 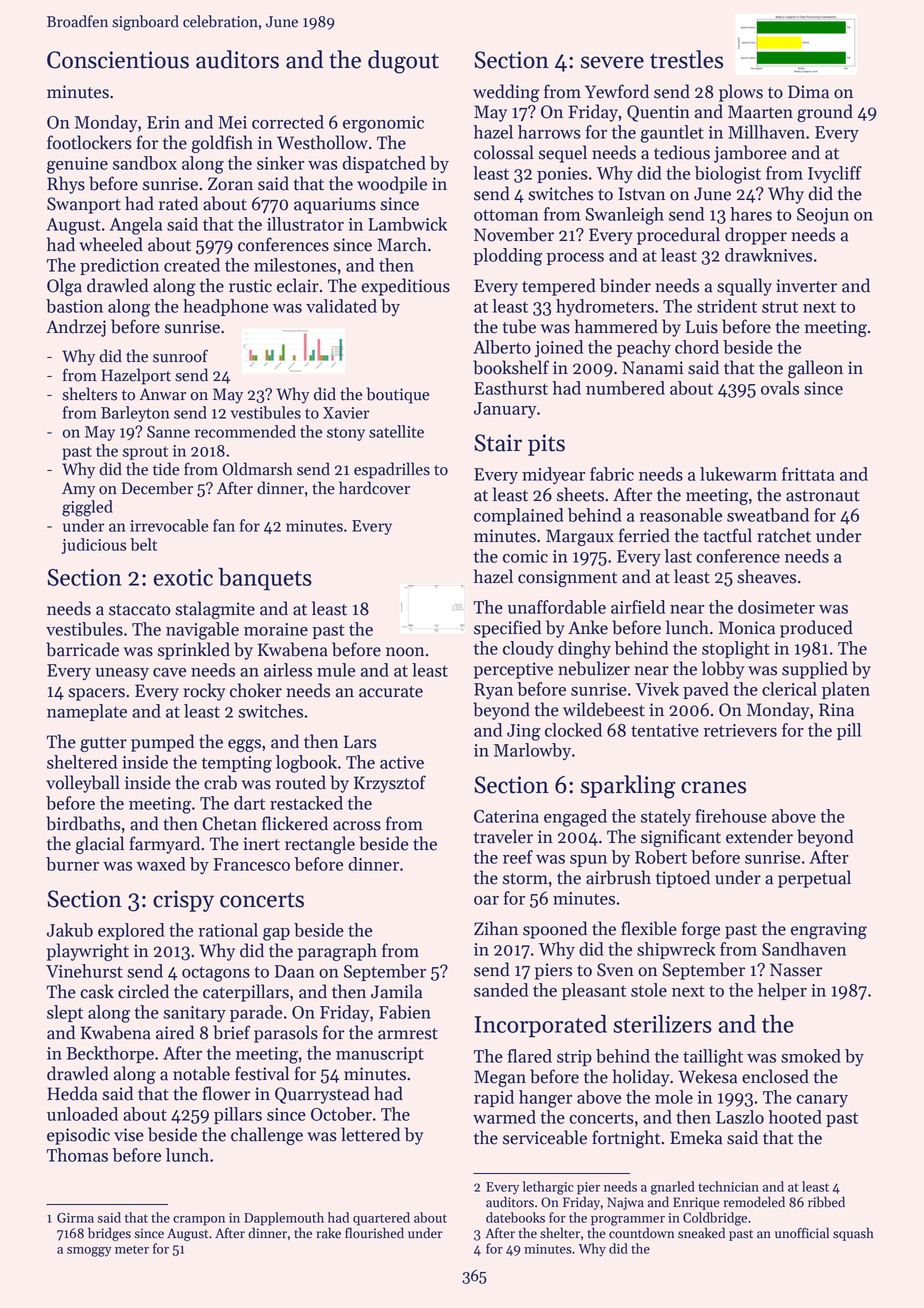 I want to click on sanded, so click(x=501, y=990).
